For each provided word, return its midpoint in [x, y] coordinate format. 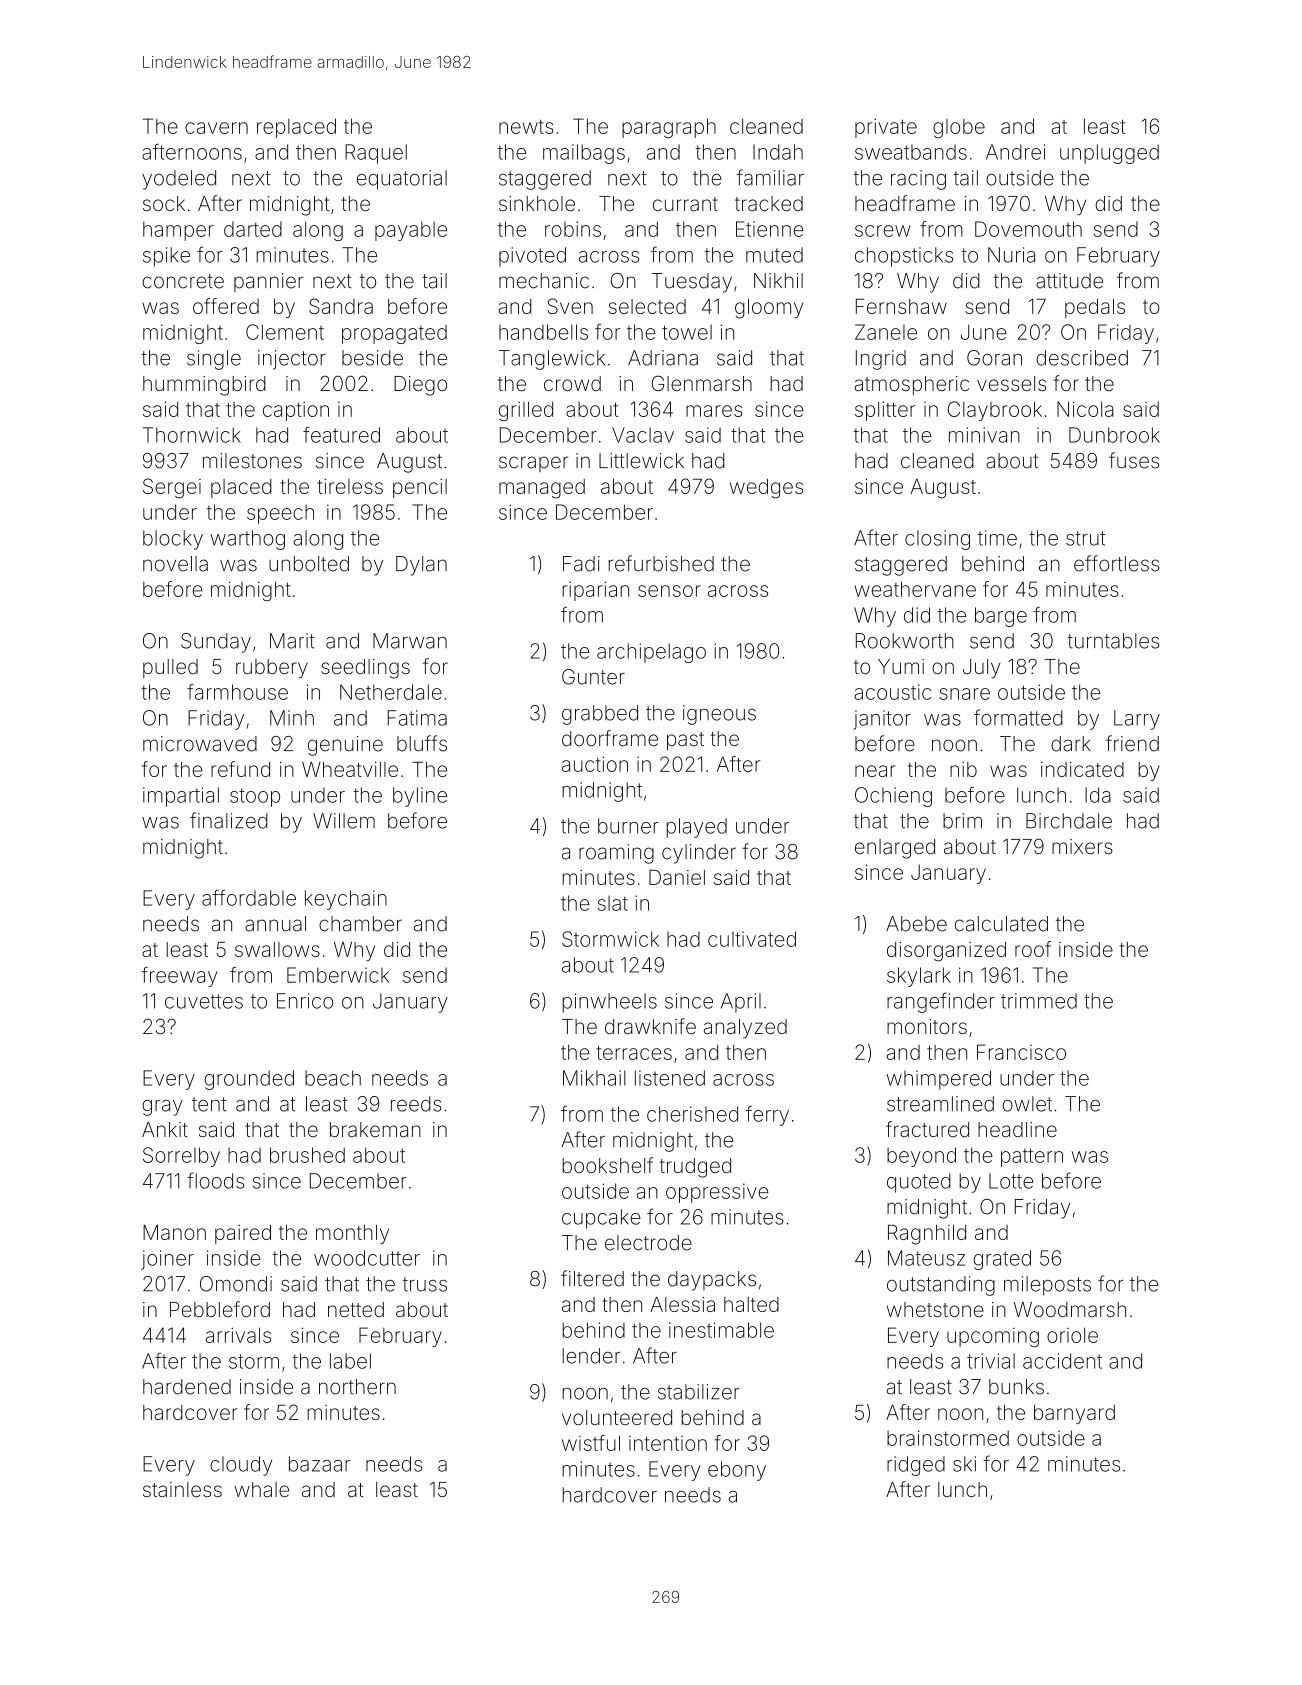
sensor [669, 591]
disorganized [946, 952]
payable [411, 231]
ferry [767, 1116]
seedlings [365, 669]
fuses [1134, 460]
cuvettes [204, 1001]
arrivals [238, 1335]
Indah [778, 152]
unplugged [1109, 154]
